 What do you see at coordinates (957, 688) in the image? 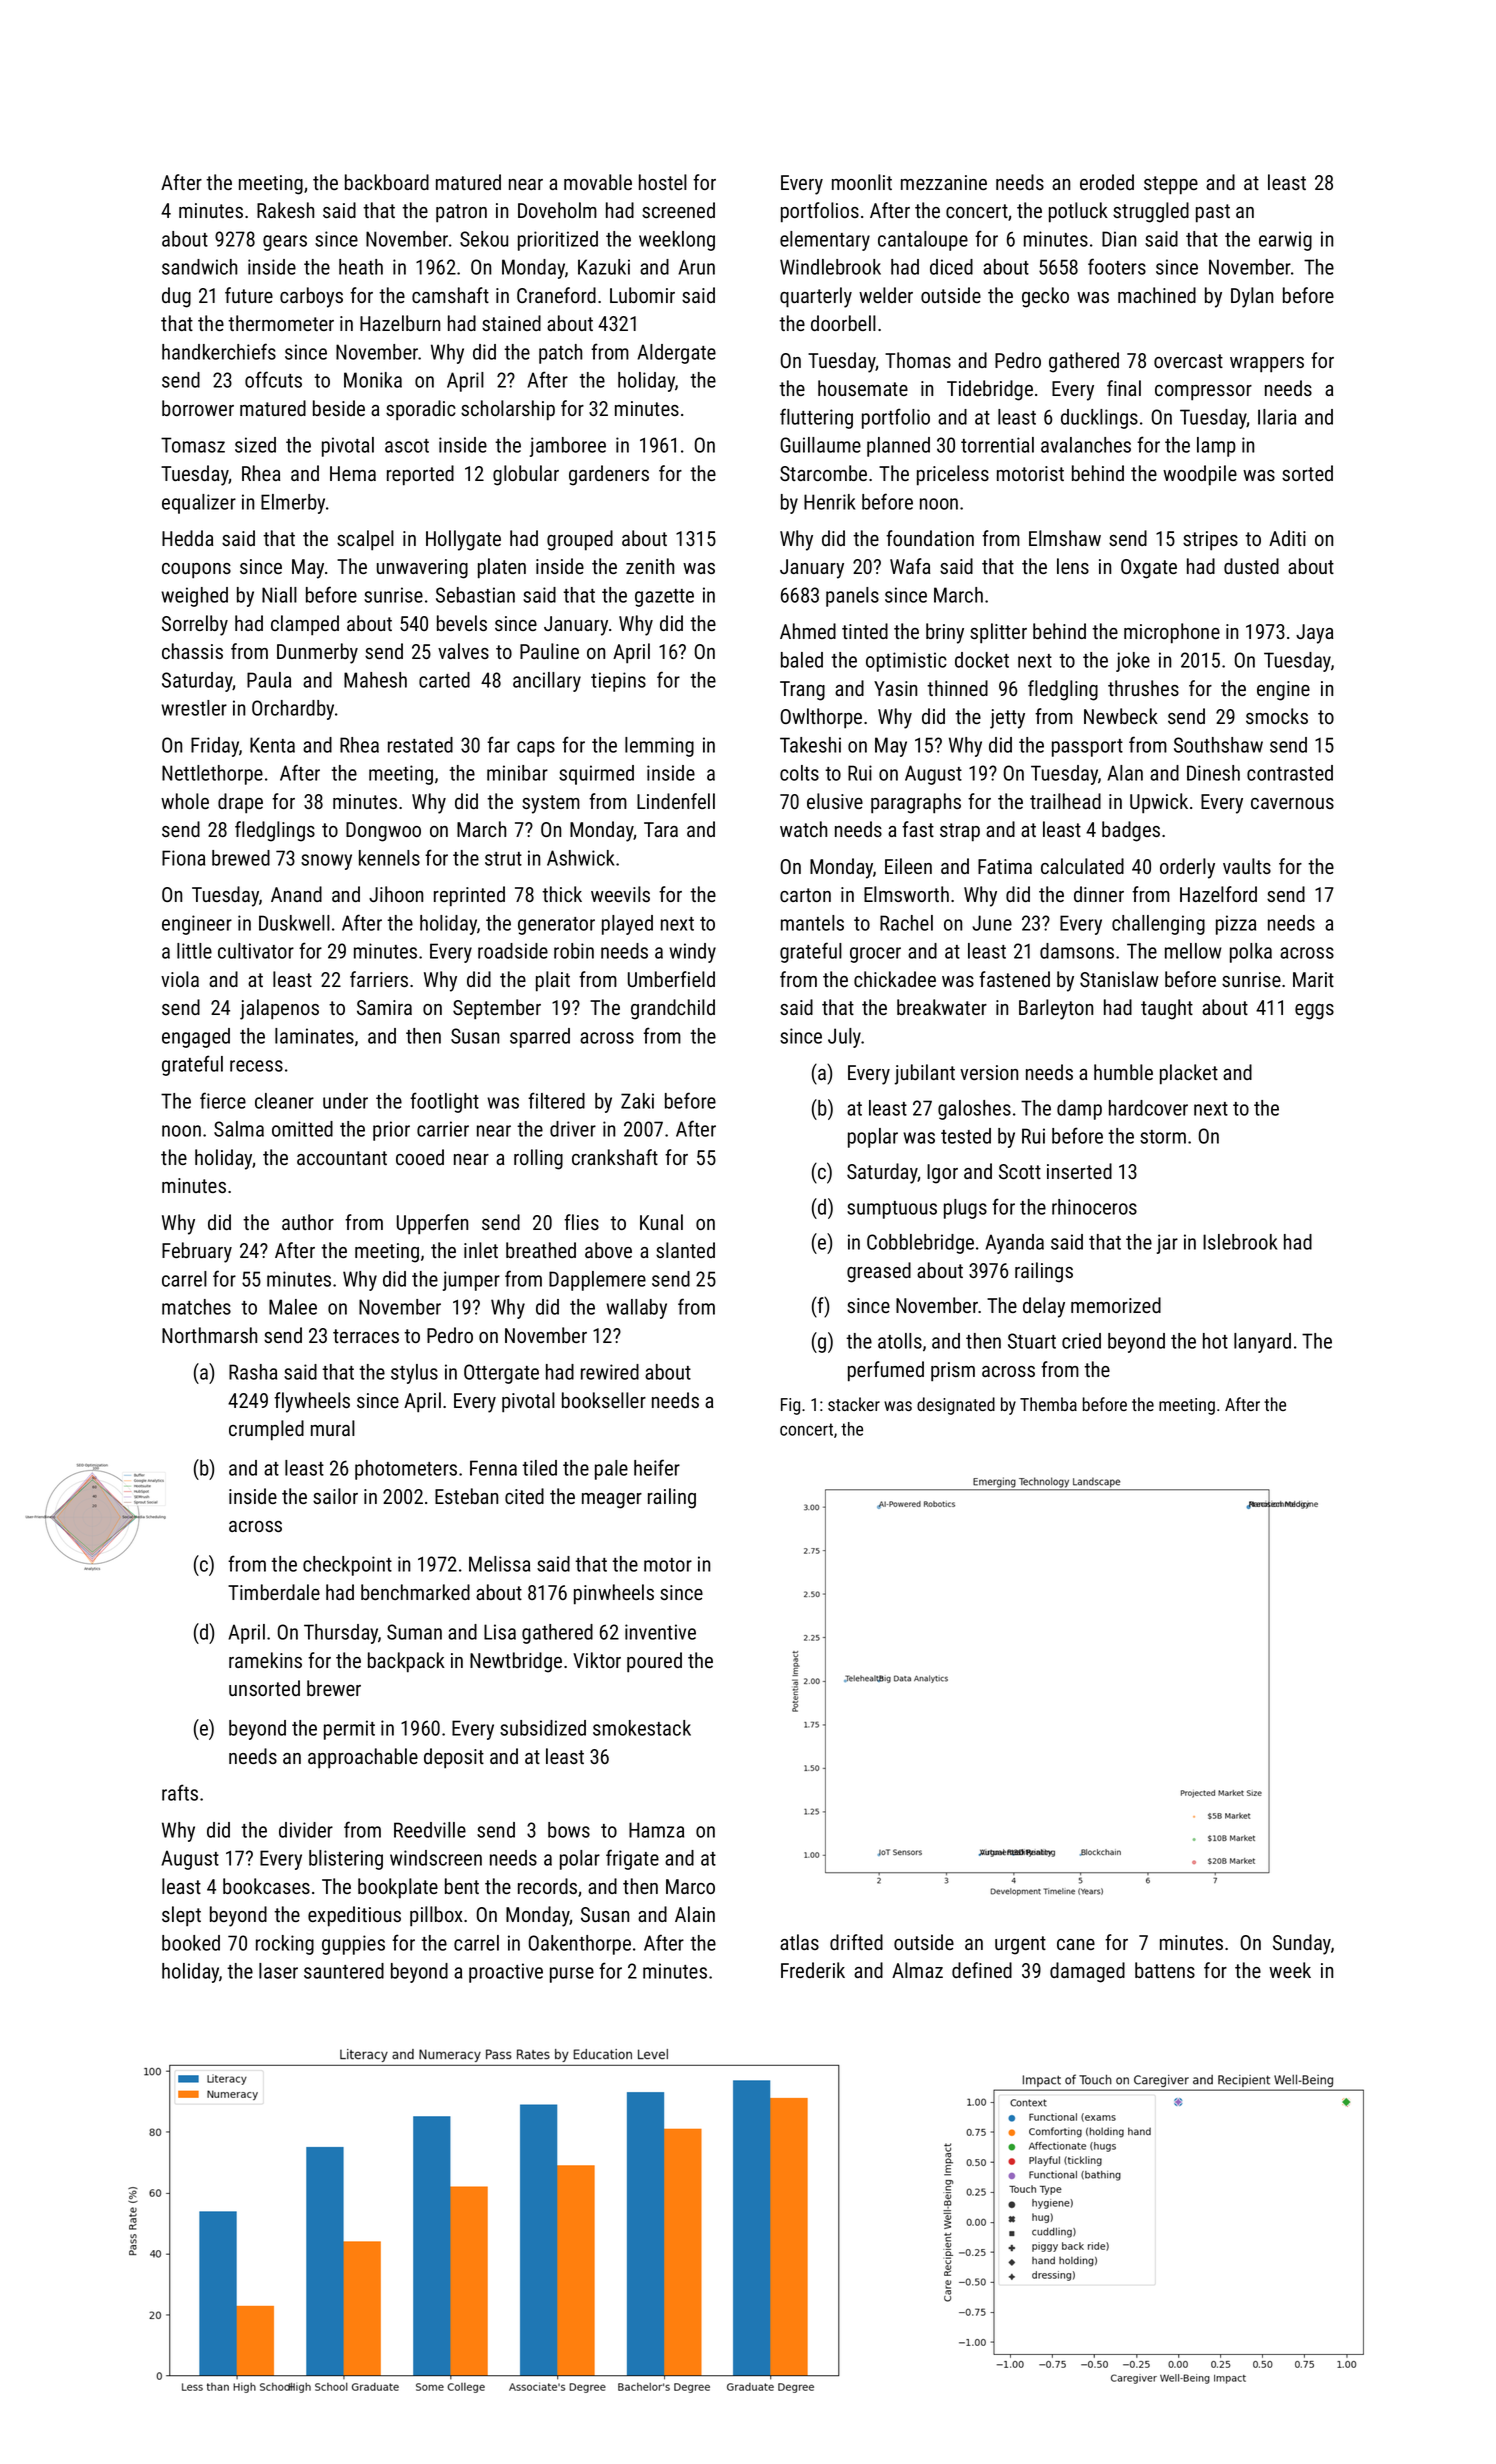
I see `thinned` at bounding box center [957, 688].
